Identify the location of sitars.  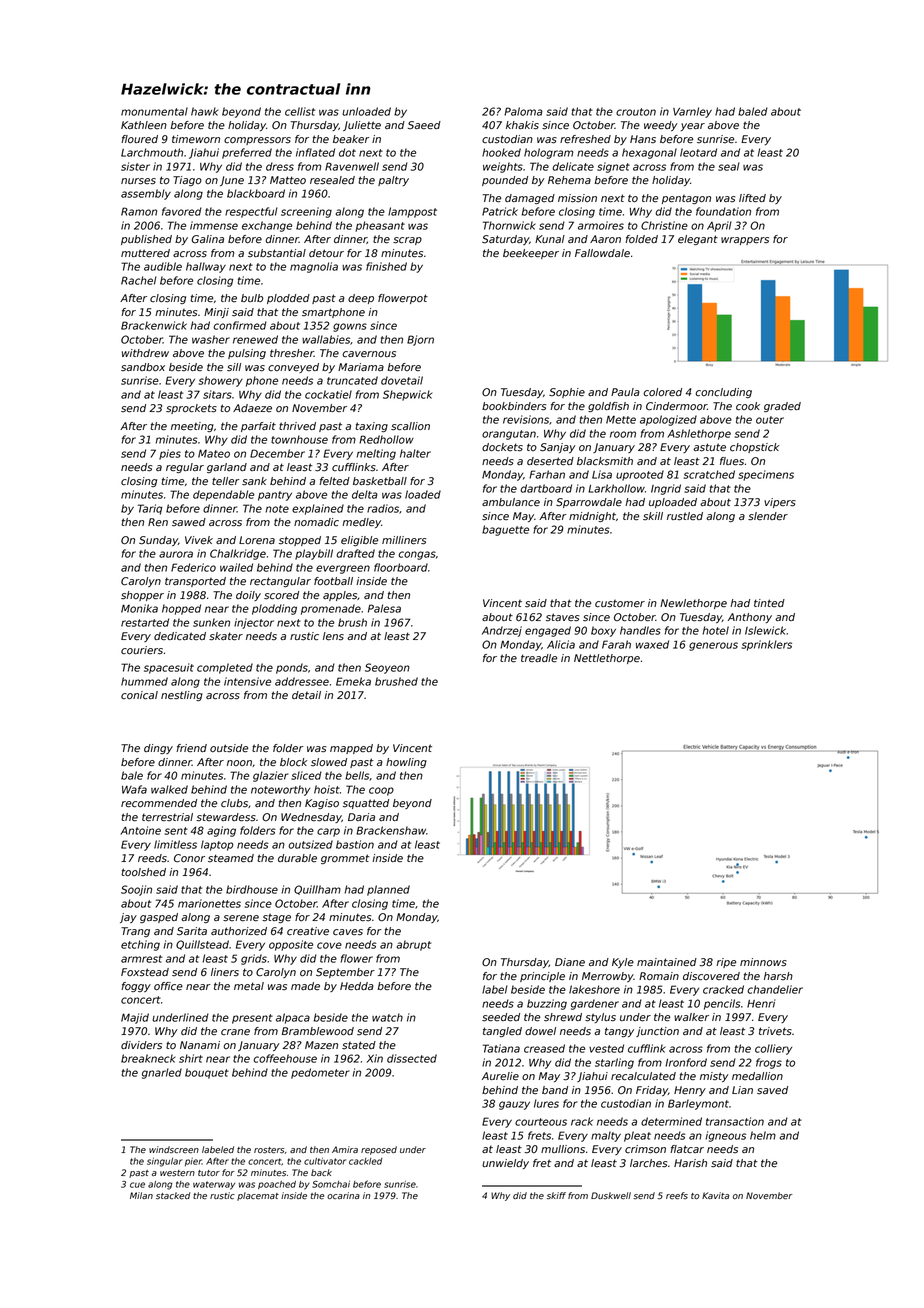
(217, 394).
